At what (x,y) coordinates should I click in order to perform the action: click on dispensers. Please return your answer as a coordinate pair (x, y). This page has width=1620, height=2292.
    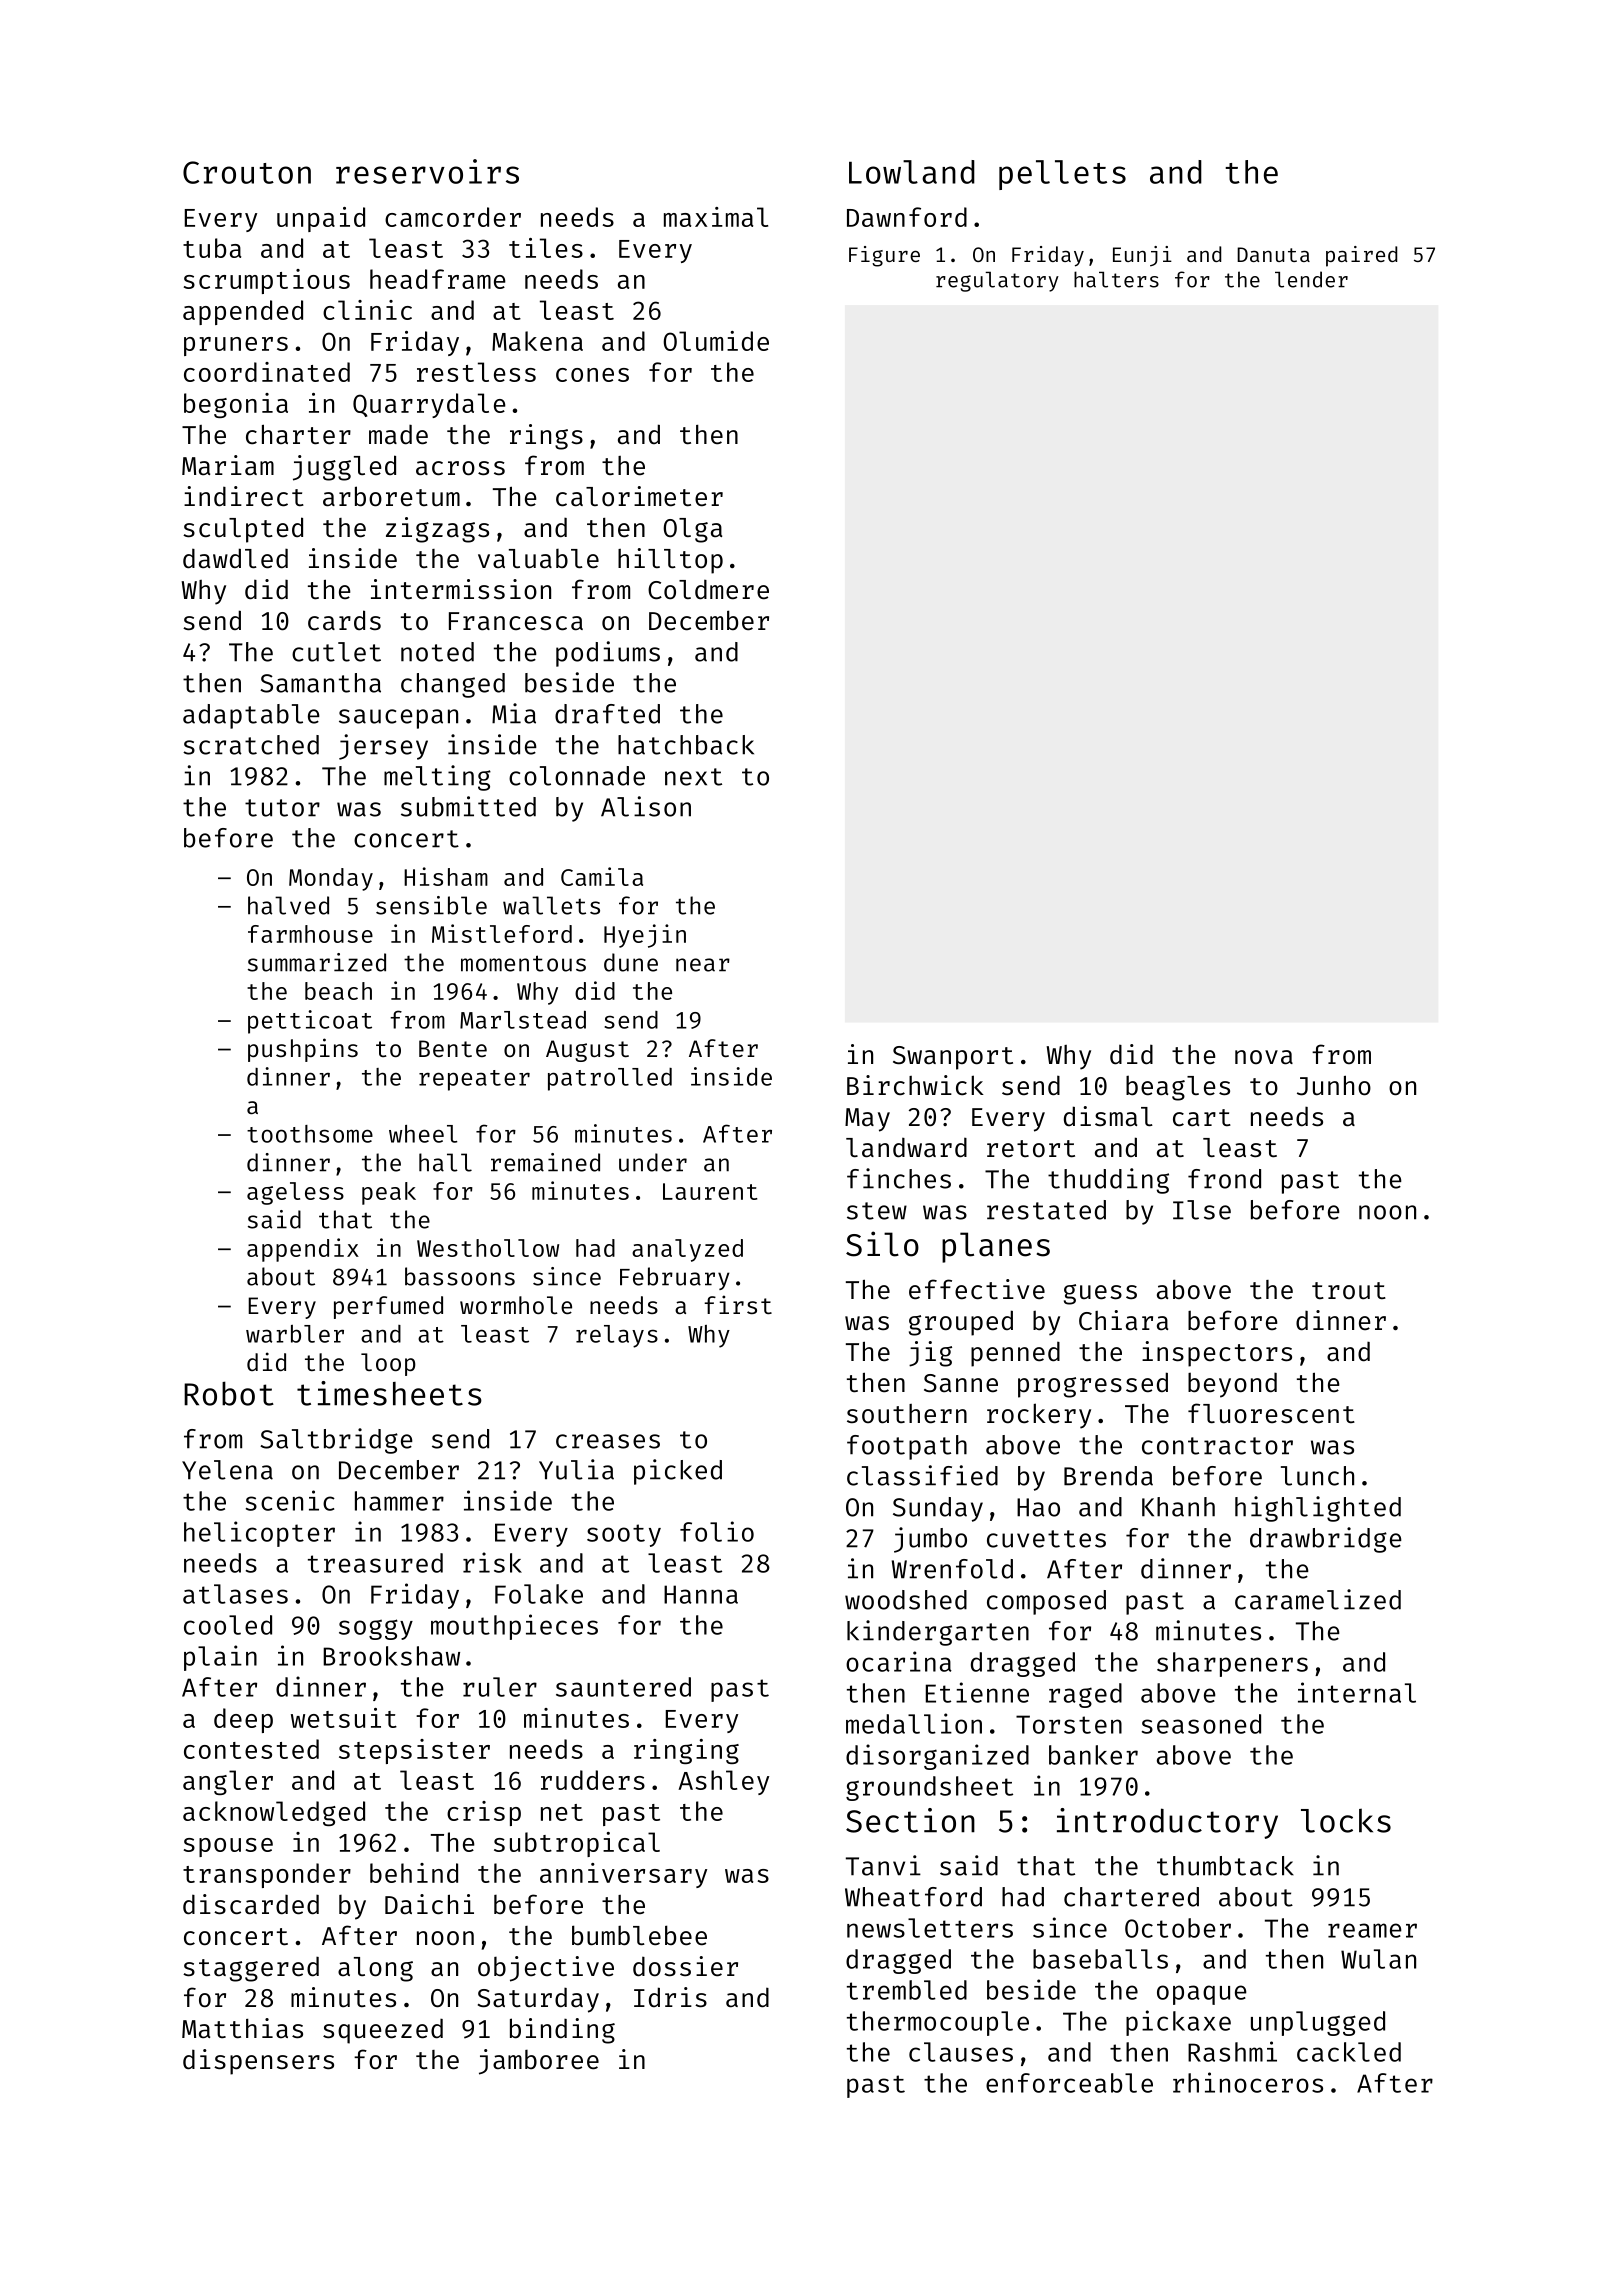
    Looking at the image, I should click on (258, 2062).
